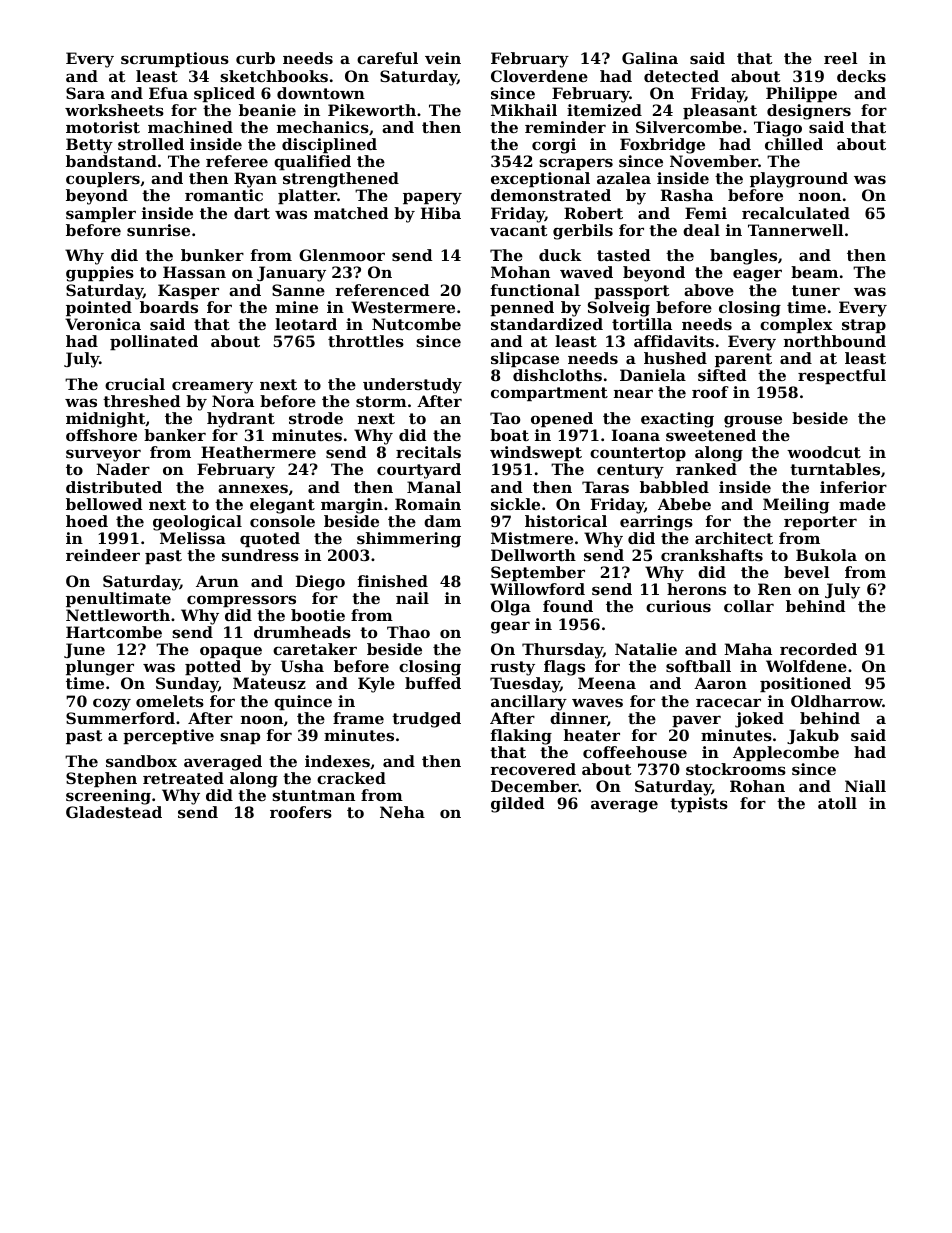 The width and height of the document is (952, 1233). What do you see at coordinates (313, 795) in the document?
I see `stuntman` at bounding box center [313, 795].
